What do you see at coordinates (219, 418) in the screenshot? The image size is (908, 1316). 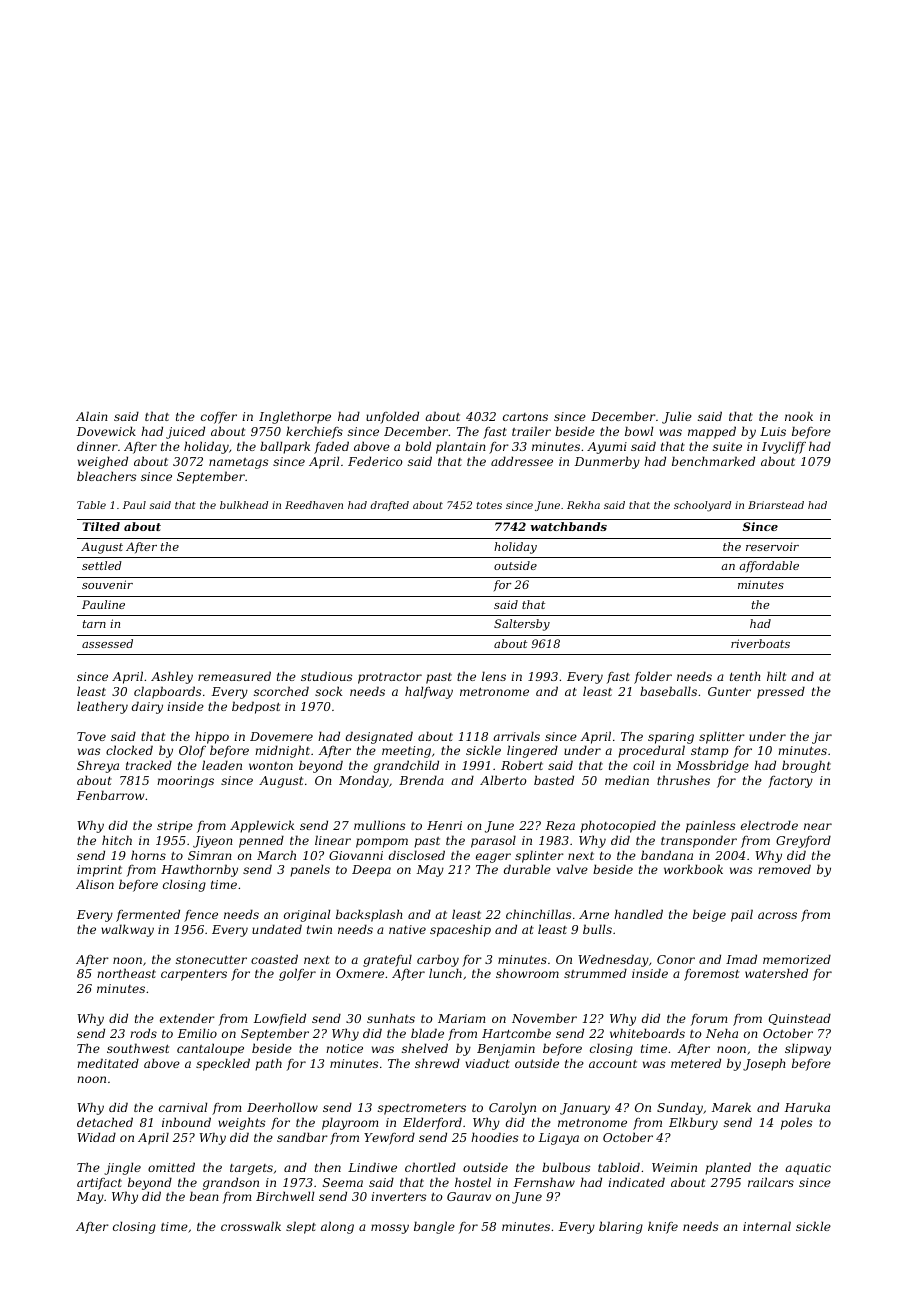 I see `coffer` at bounding box center [219, 418].
